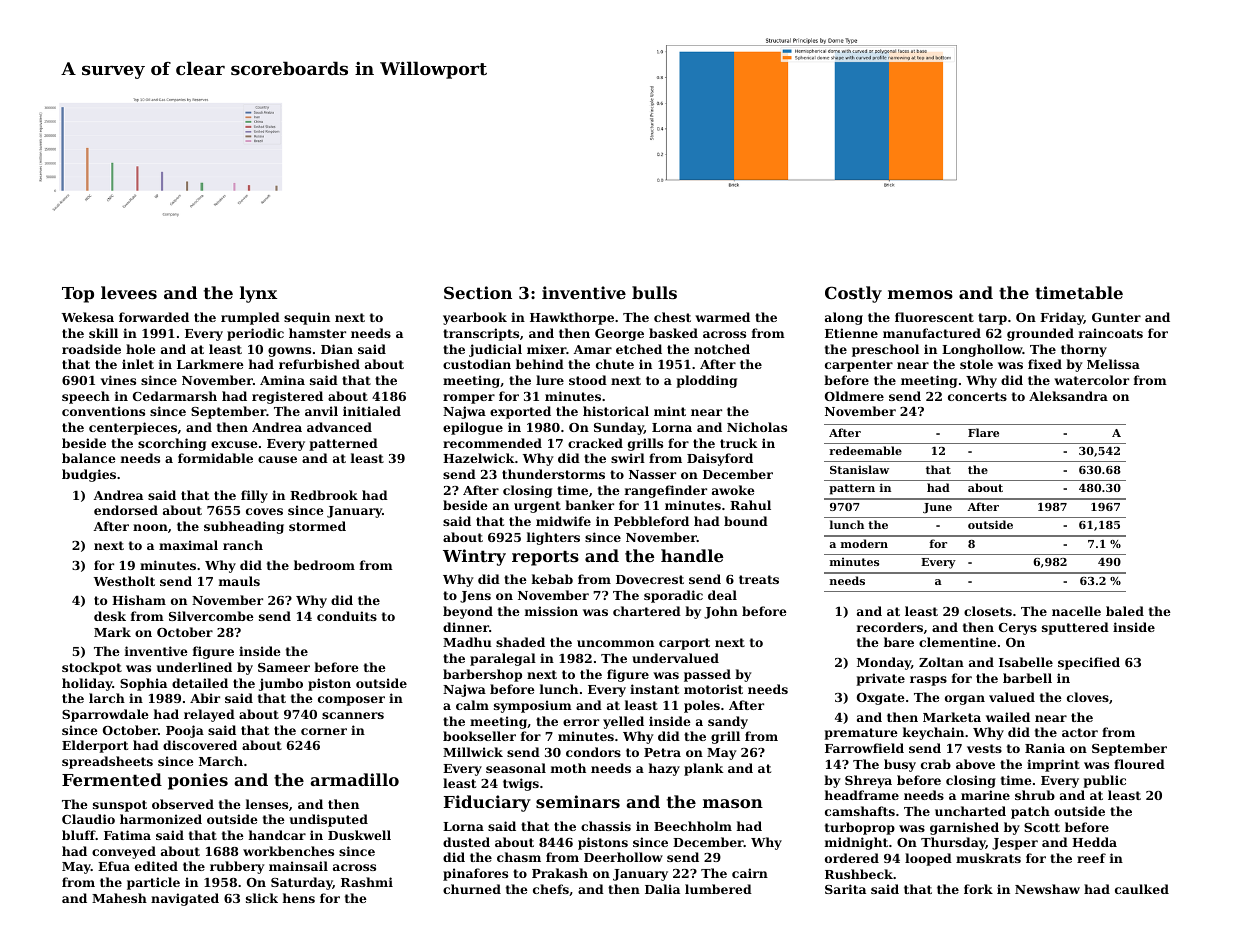 This screenshot has width=1233, height=952. What do you see at coordinates (475, 318) in the screenshot?
I see `yearbook` at bounding box center [475, 318].
